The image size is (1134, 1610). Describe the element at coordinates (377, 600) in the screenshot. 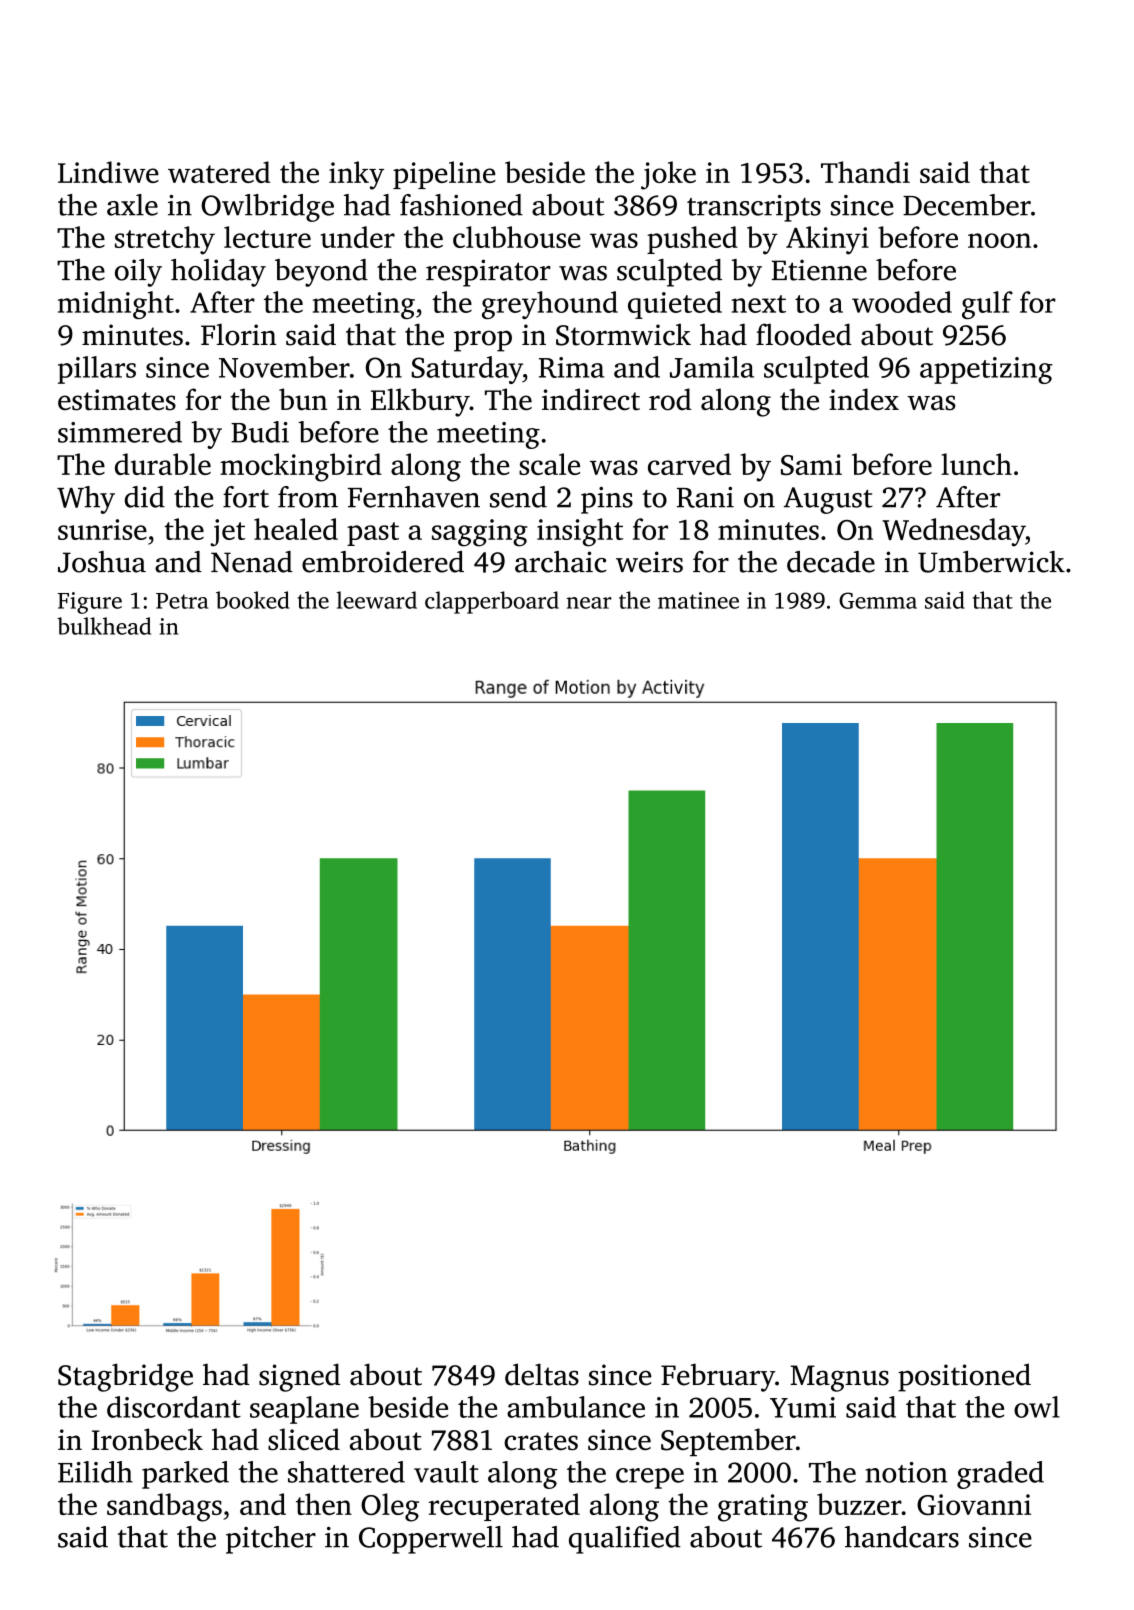

I see `leeward` at that location.
